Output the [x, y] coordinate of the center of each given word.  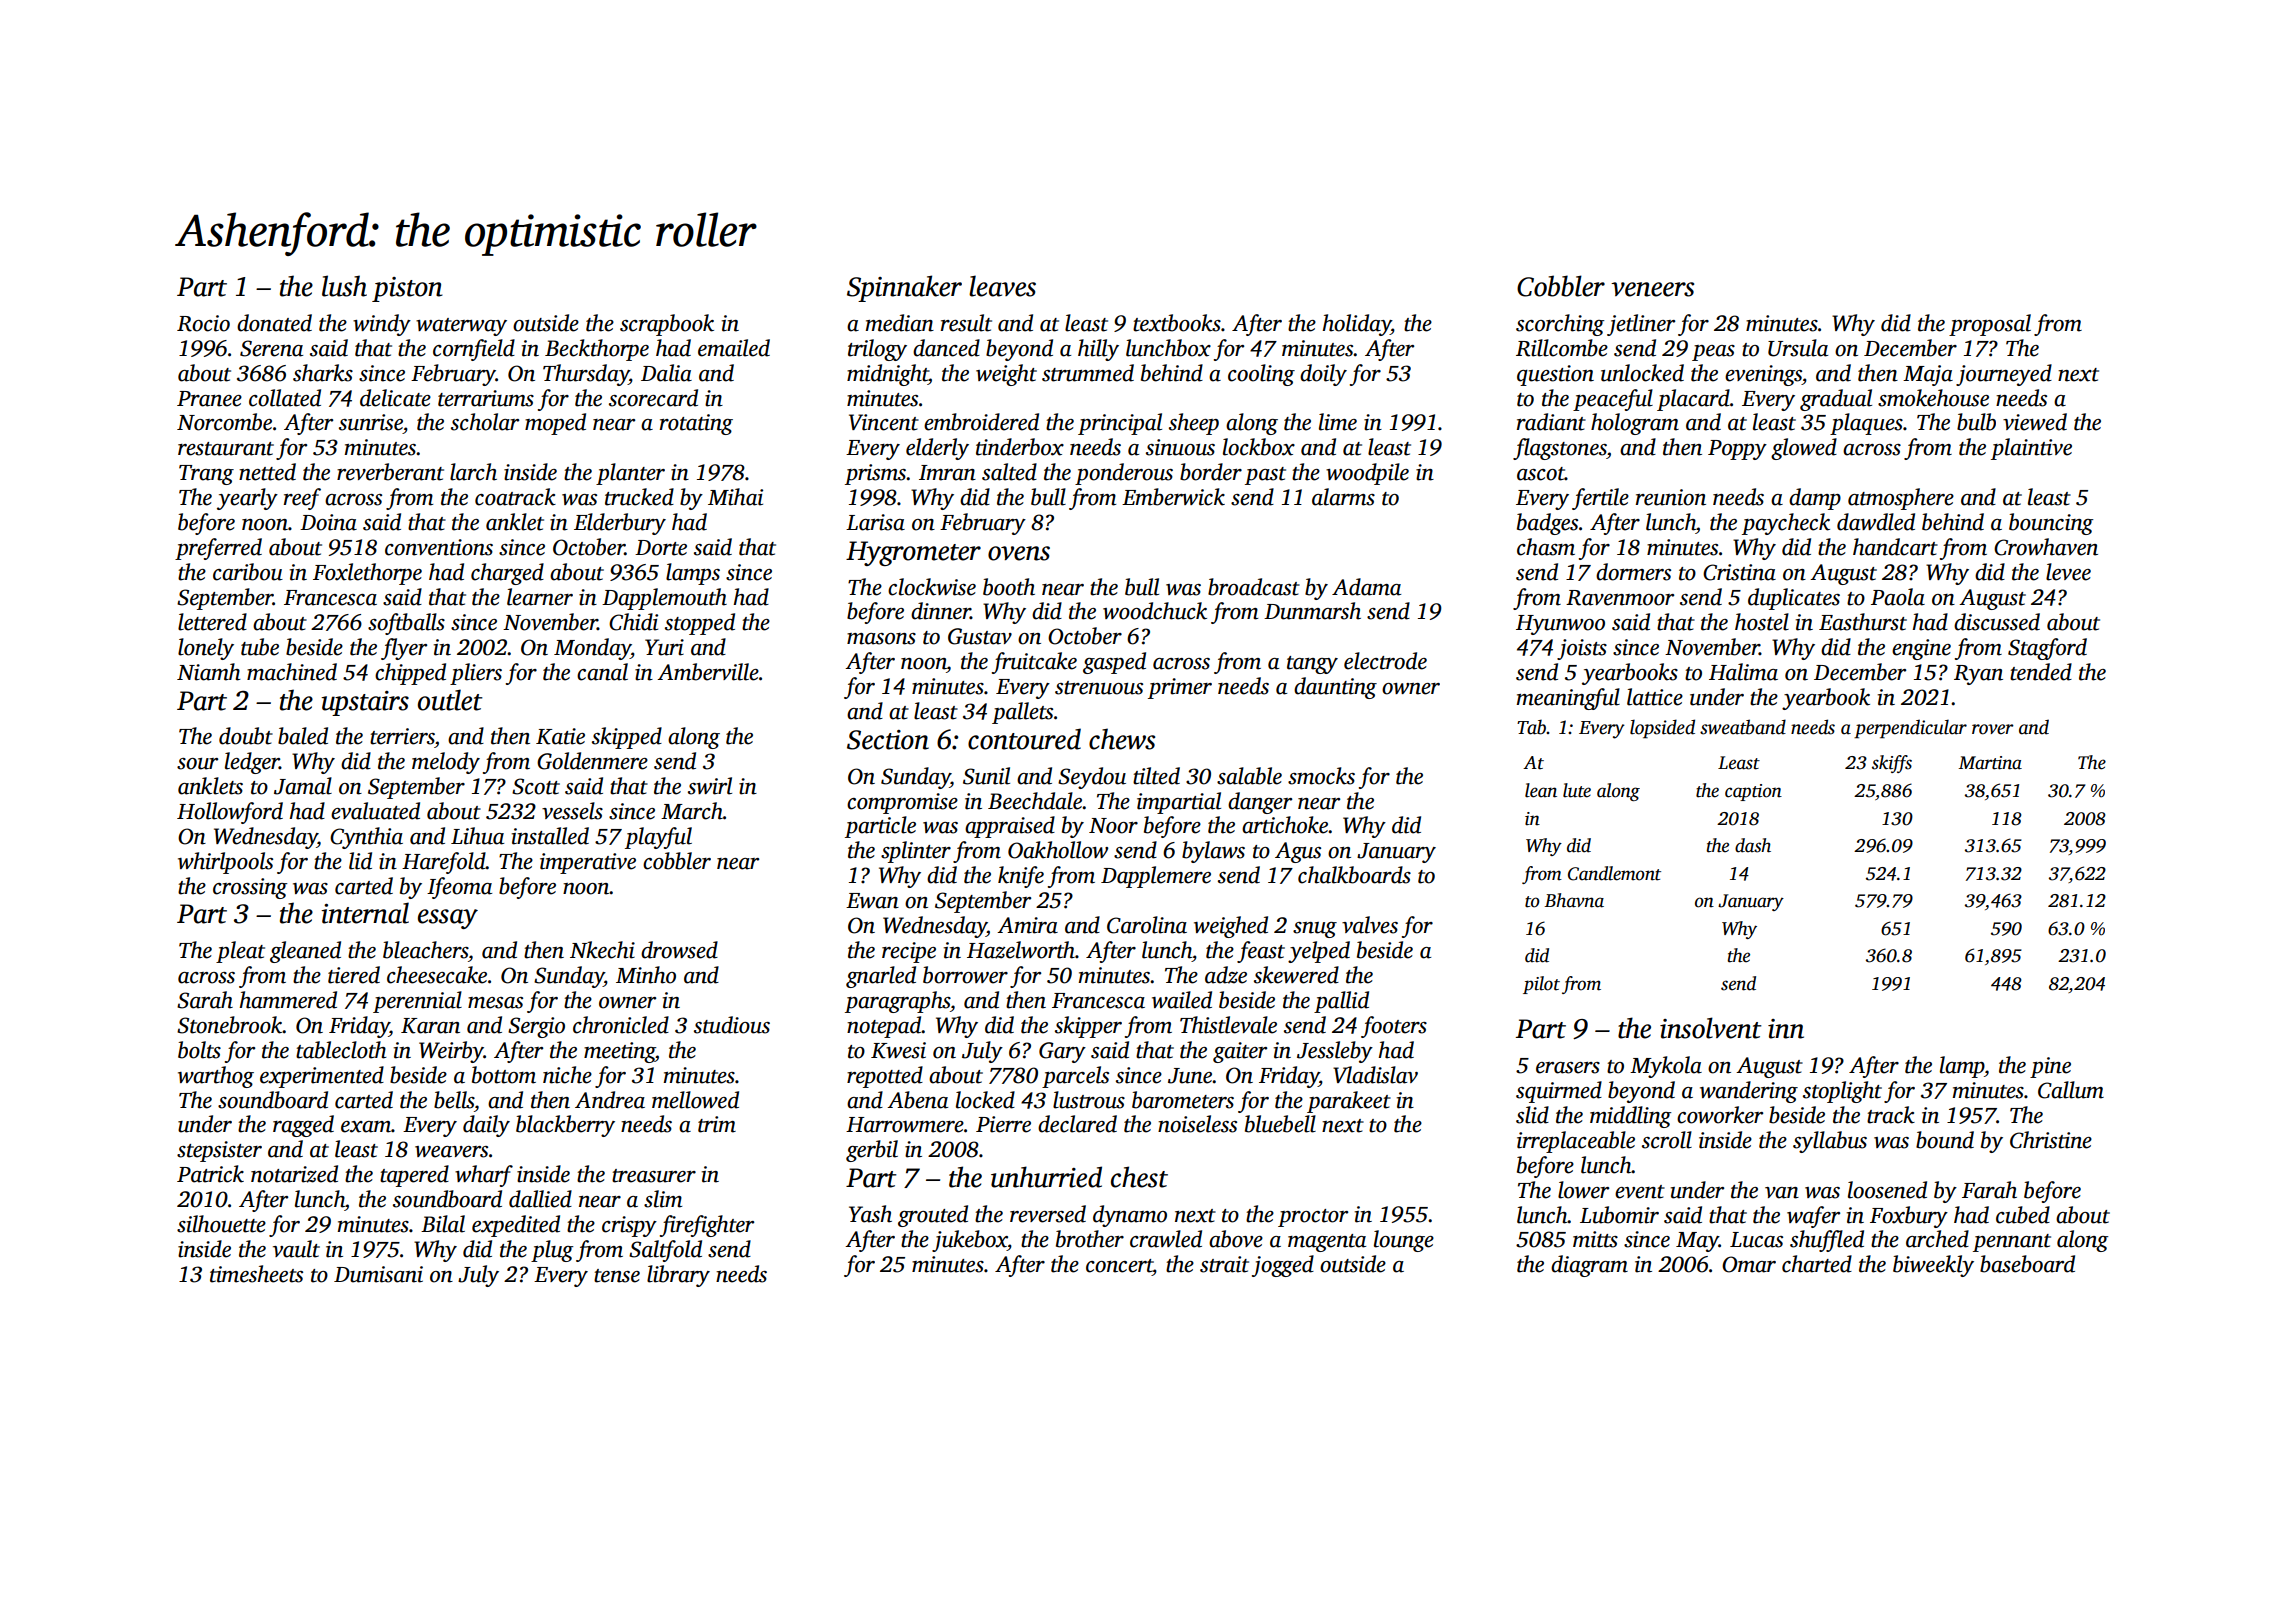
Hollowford [230, 813]
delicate [395, 398]
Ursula [1798, 348]
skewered [1296, 975]
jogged [1283, 1266]
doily [1323, 375]
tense [617, 1276]
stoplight [1842, 1092]
